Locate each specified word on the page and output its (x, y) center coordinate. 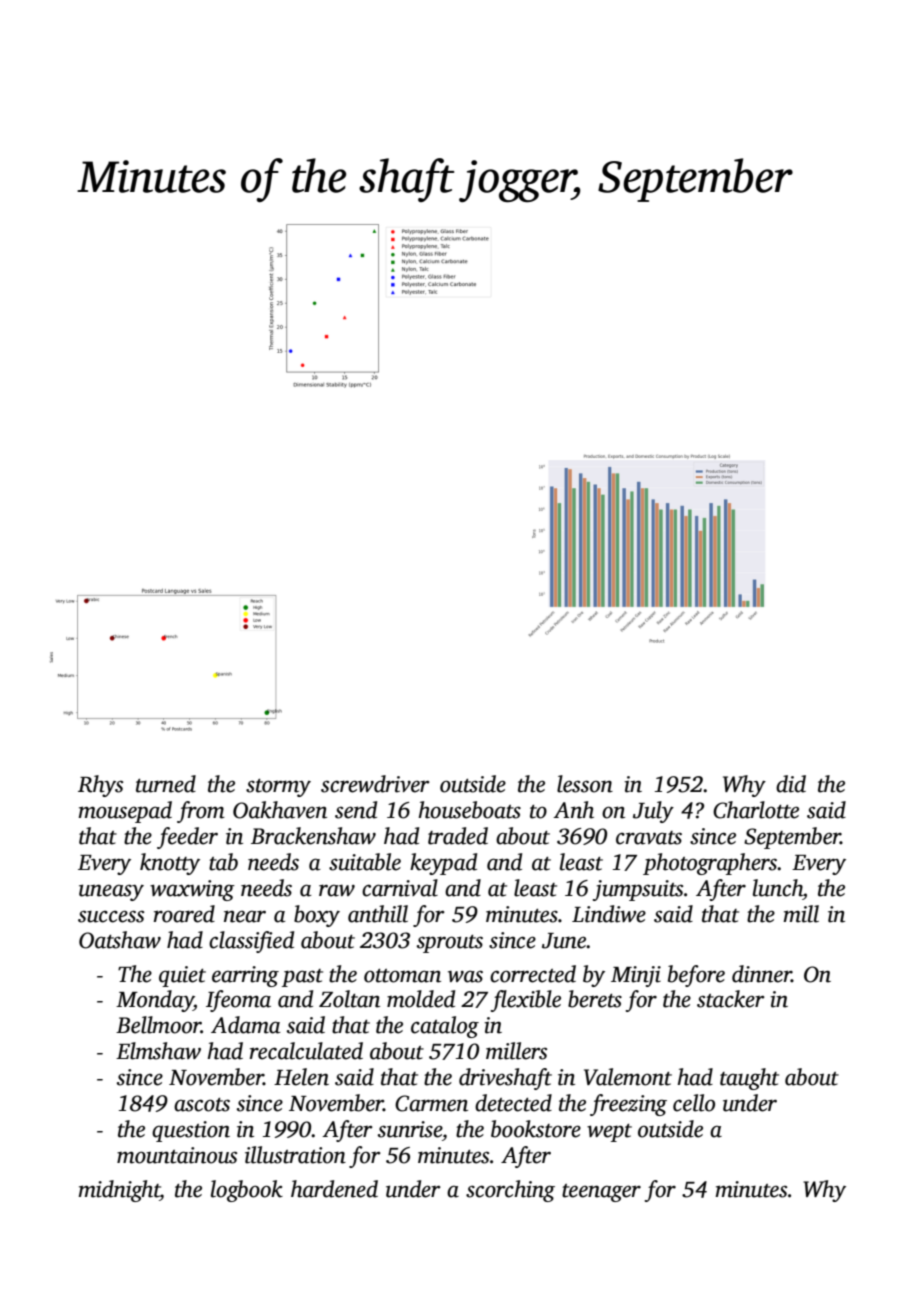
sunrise (410, 1129)
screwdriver (375, 784)
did (791, 784)
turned (166, 784)
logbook (247, 1191)
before (696, 976)
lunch (778, 888)
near (245, 916)
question (191, 1131)
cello (694, 1103)
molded (421, 999)
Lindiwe (609, 914)
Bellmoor (158, 1025)
